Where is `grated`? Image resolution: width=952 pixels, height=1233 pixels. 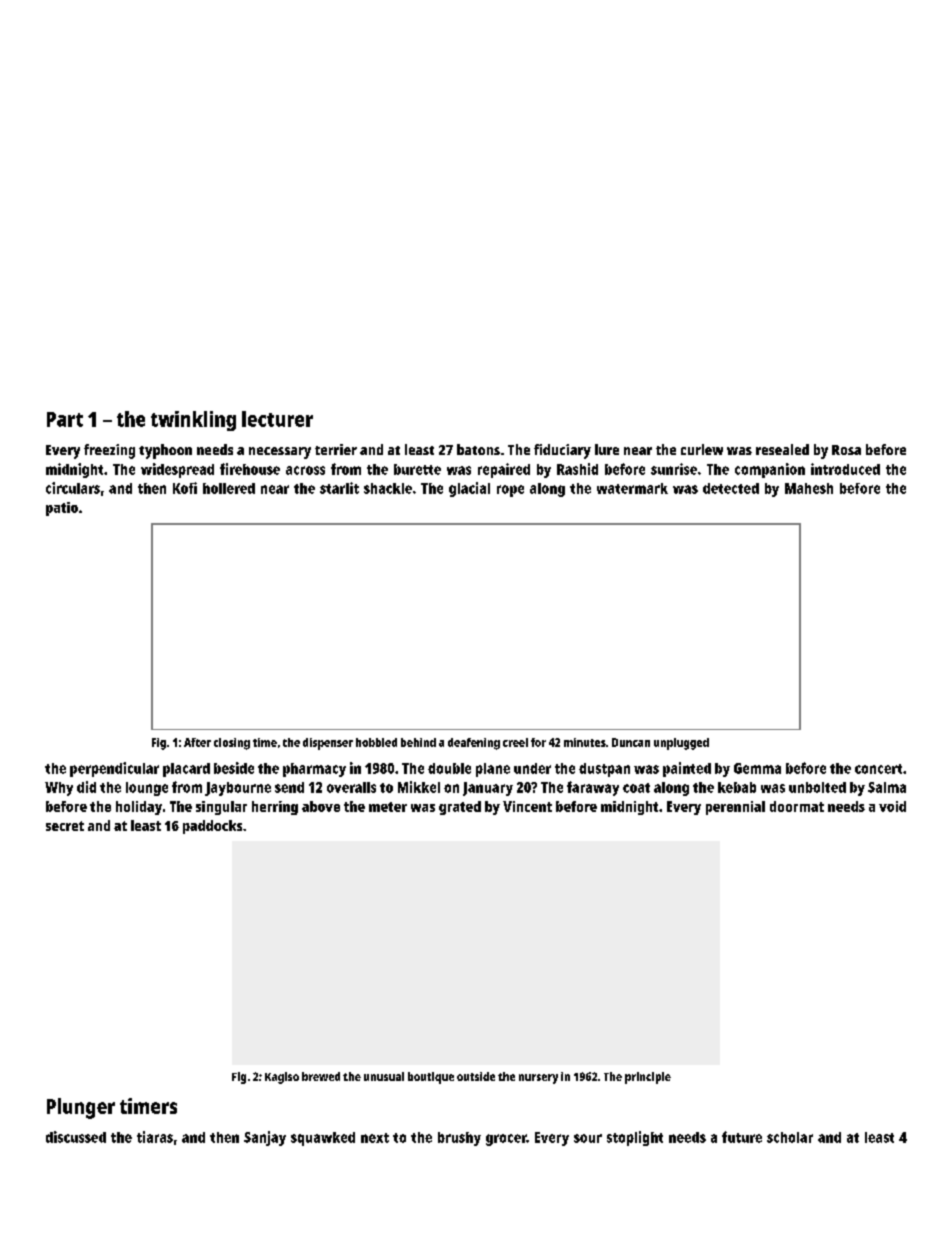
grated is located at coordinates (460, 808).
